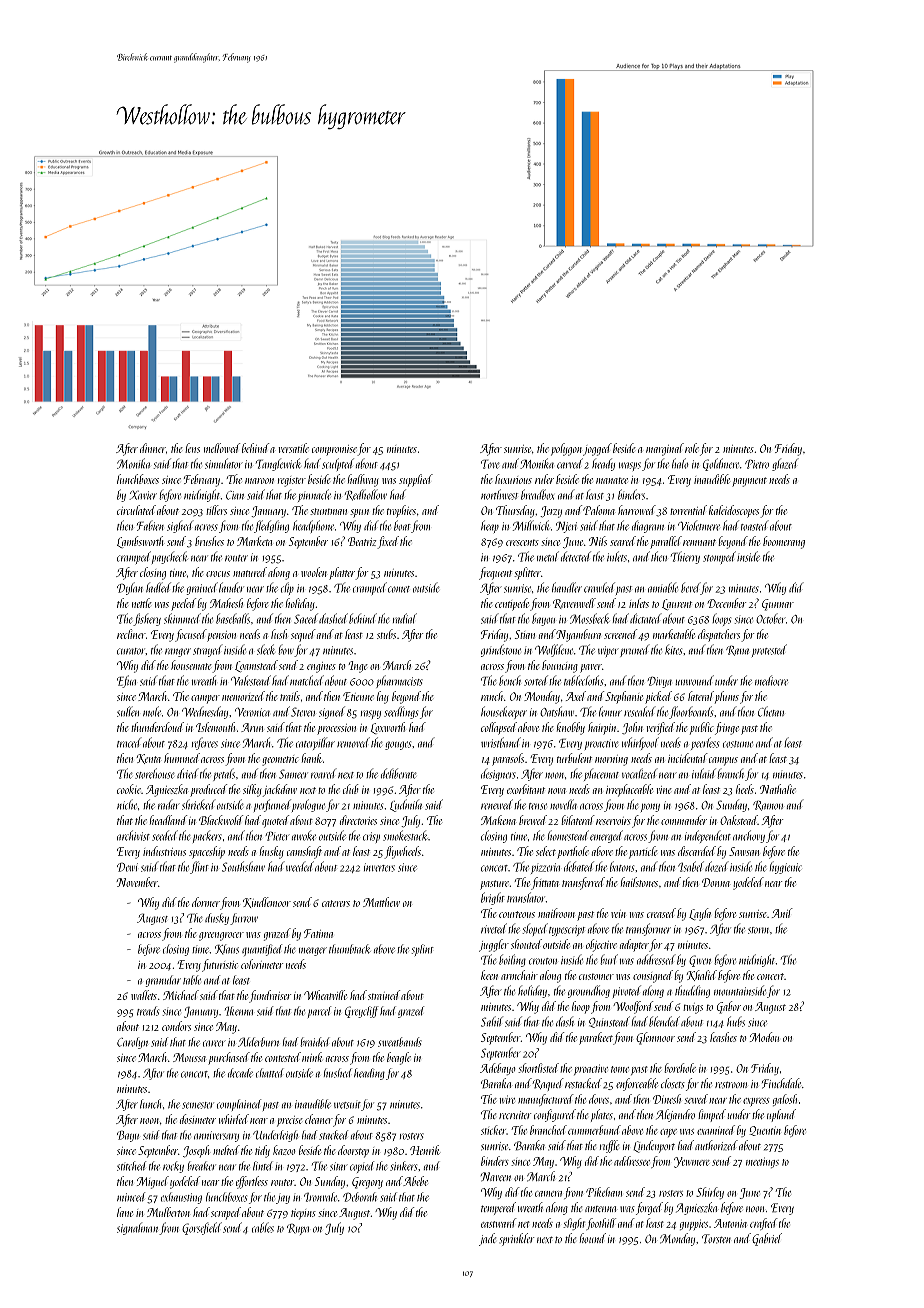 This screenshot has height=1308, width=924. What do you see at coordinates (609, 1146) in the screenshot?
I see `ruffle` at bounding box center [609, 1146].
